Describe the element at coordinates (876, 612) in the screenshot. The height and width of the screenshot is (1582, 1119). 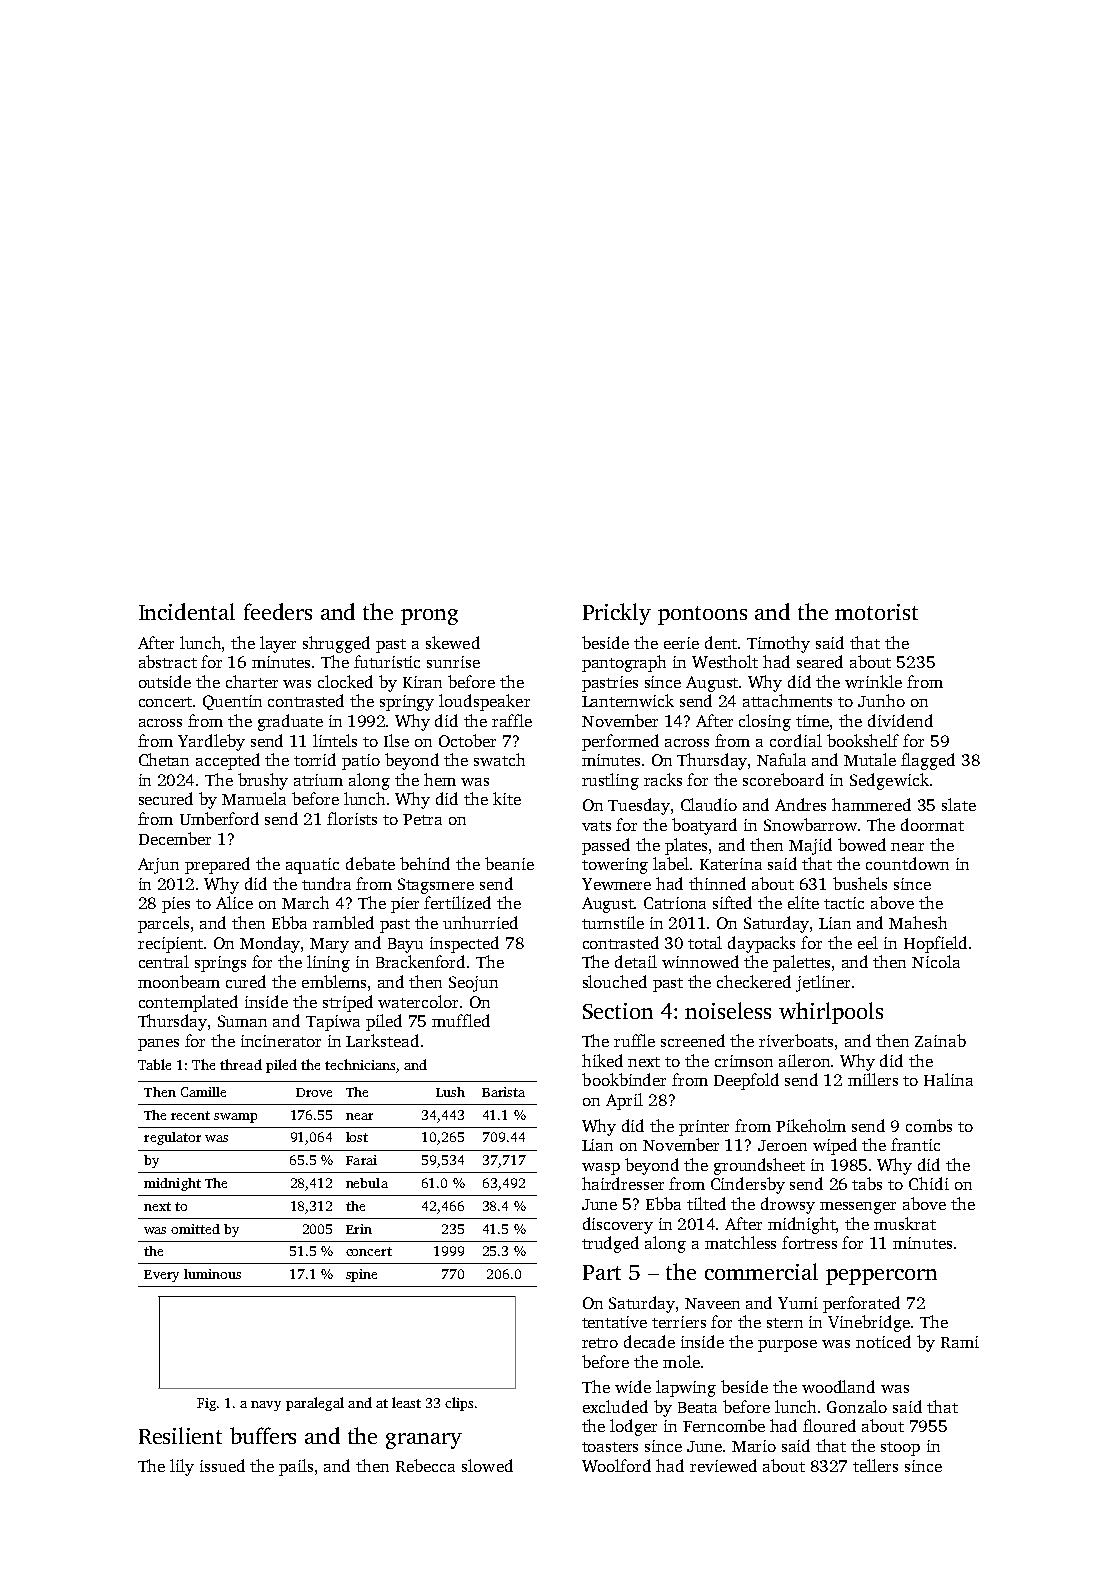
I see `motorist` at that location.
